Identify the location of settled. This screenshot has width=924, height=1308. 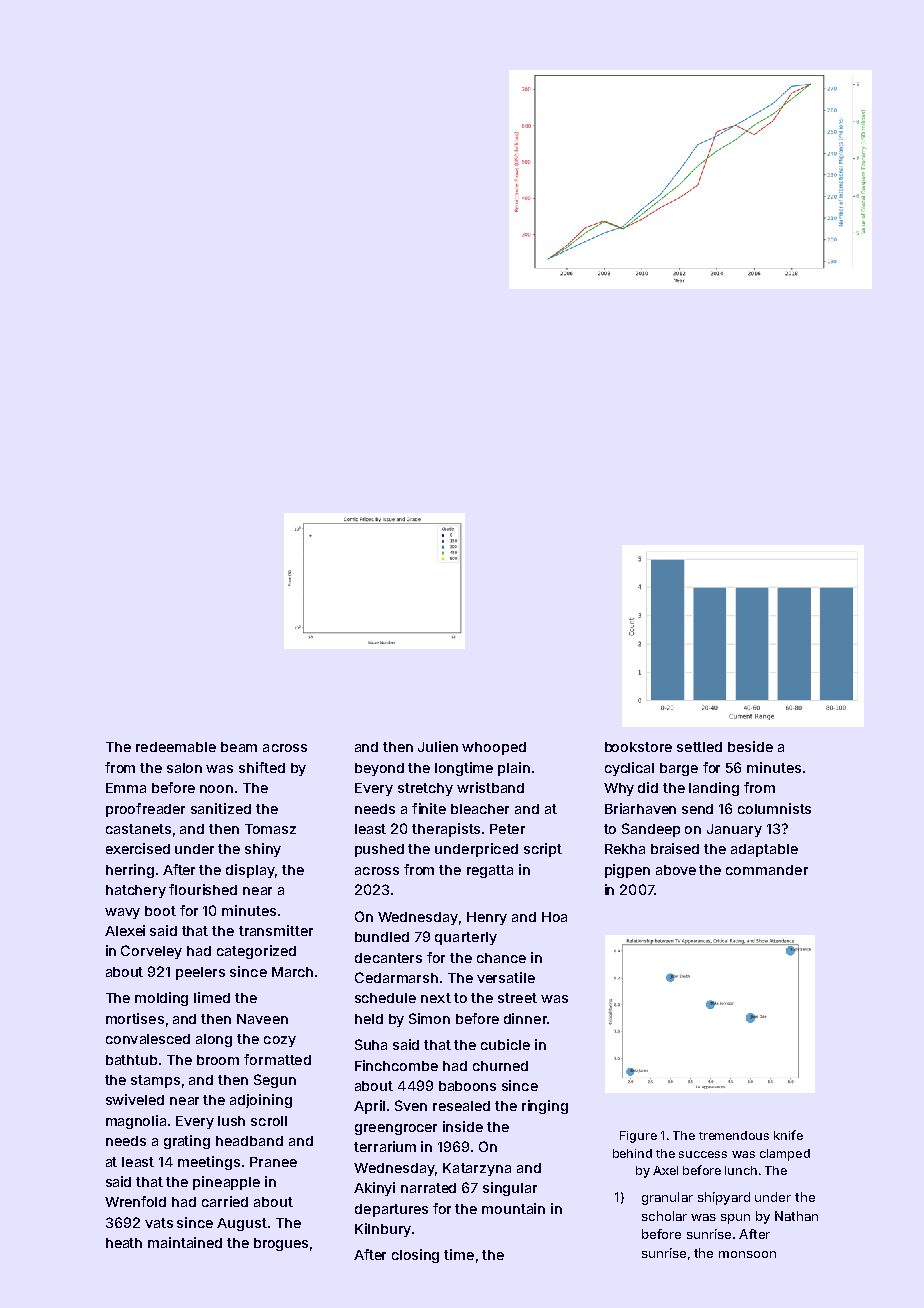
(699, 747).
